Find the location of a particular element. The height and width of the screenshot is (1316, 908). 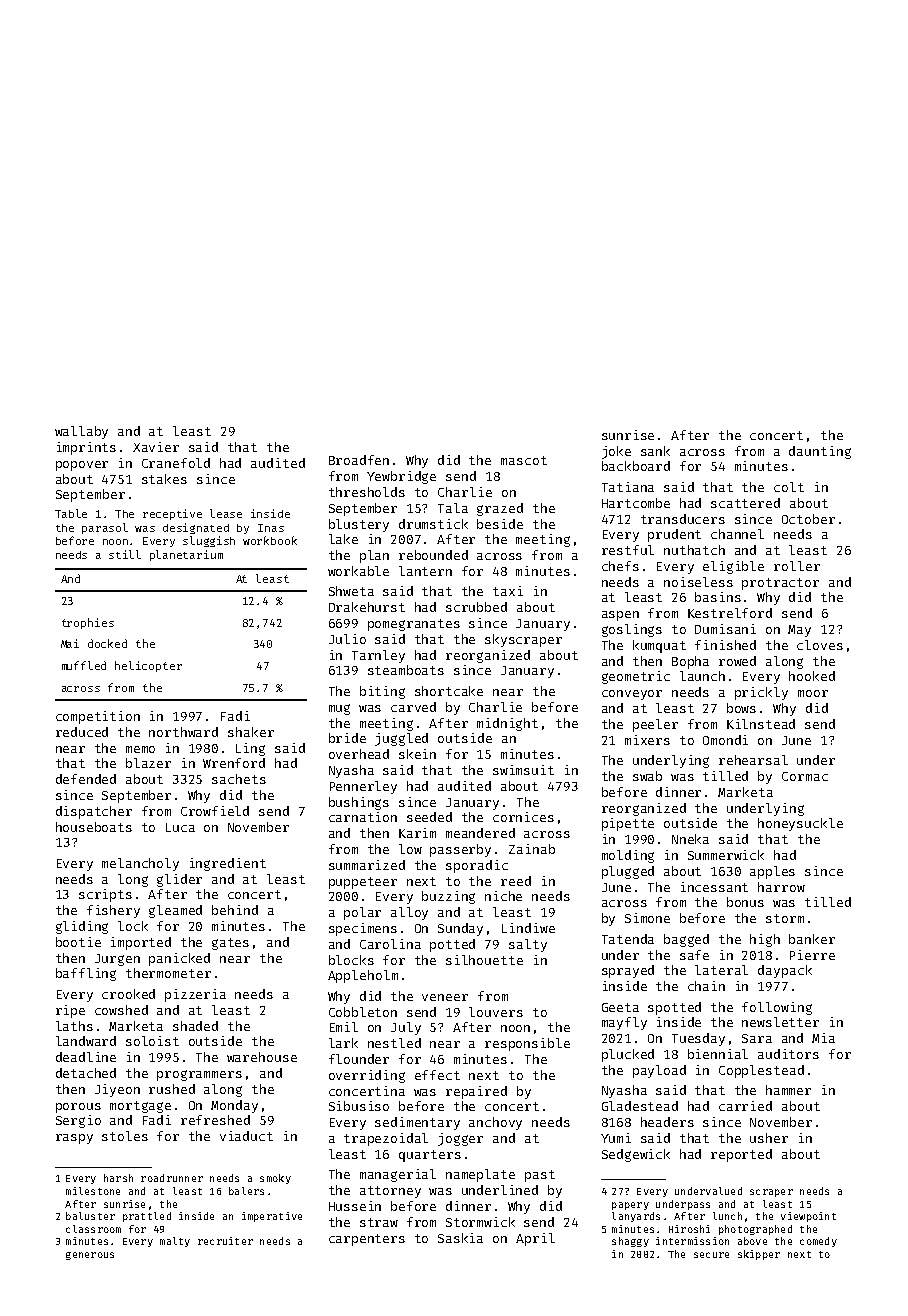

generous is located at coordinates (90, 1256).
